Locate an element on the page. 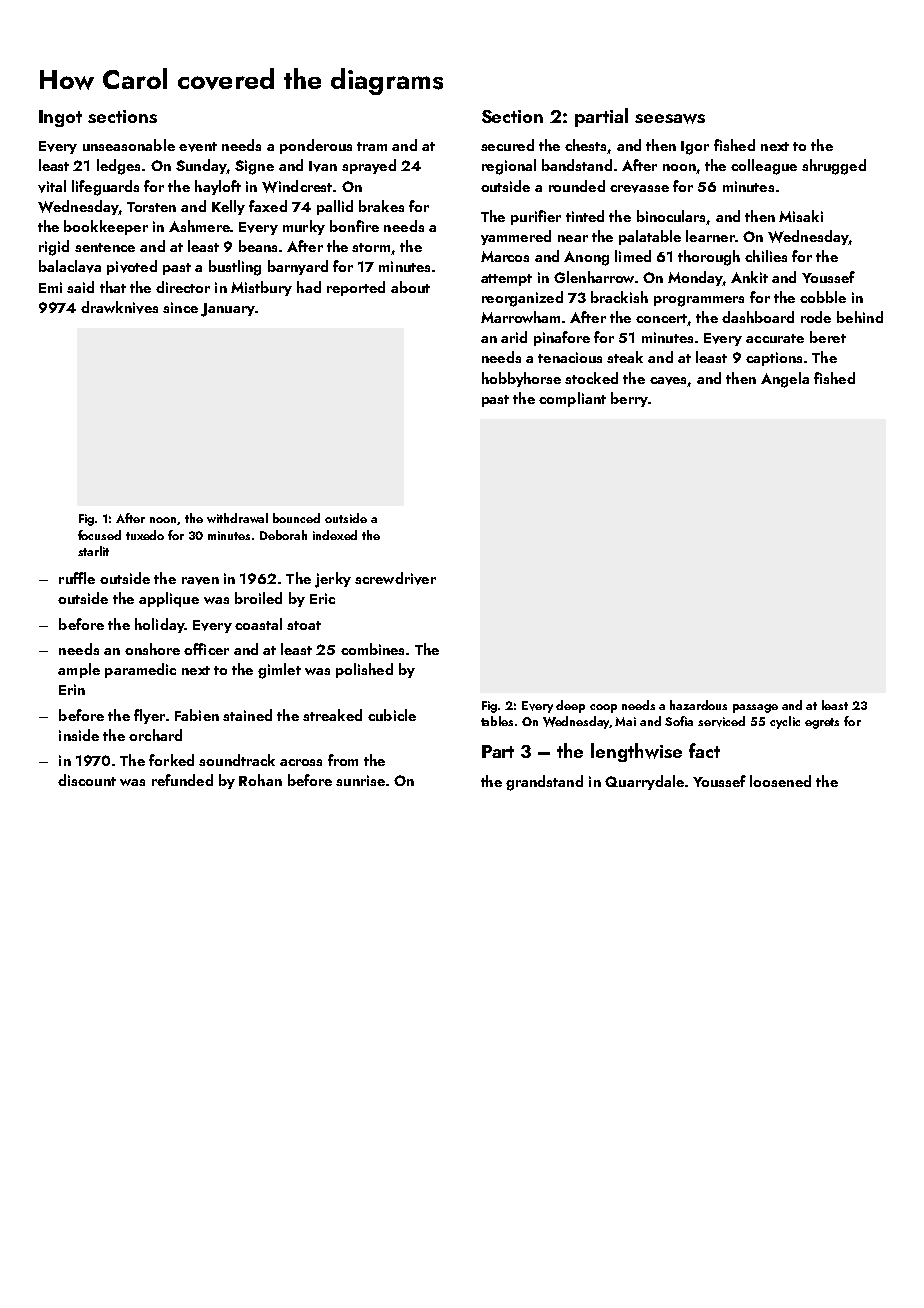  Ingot is located at coordinates (60, 118).
